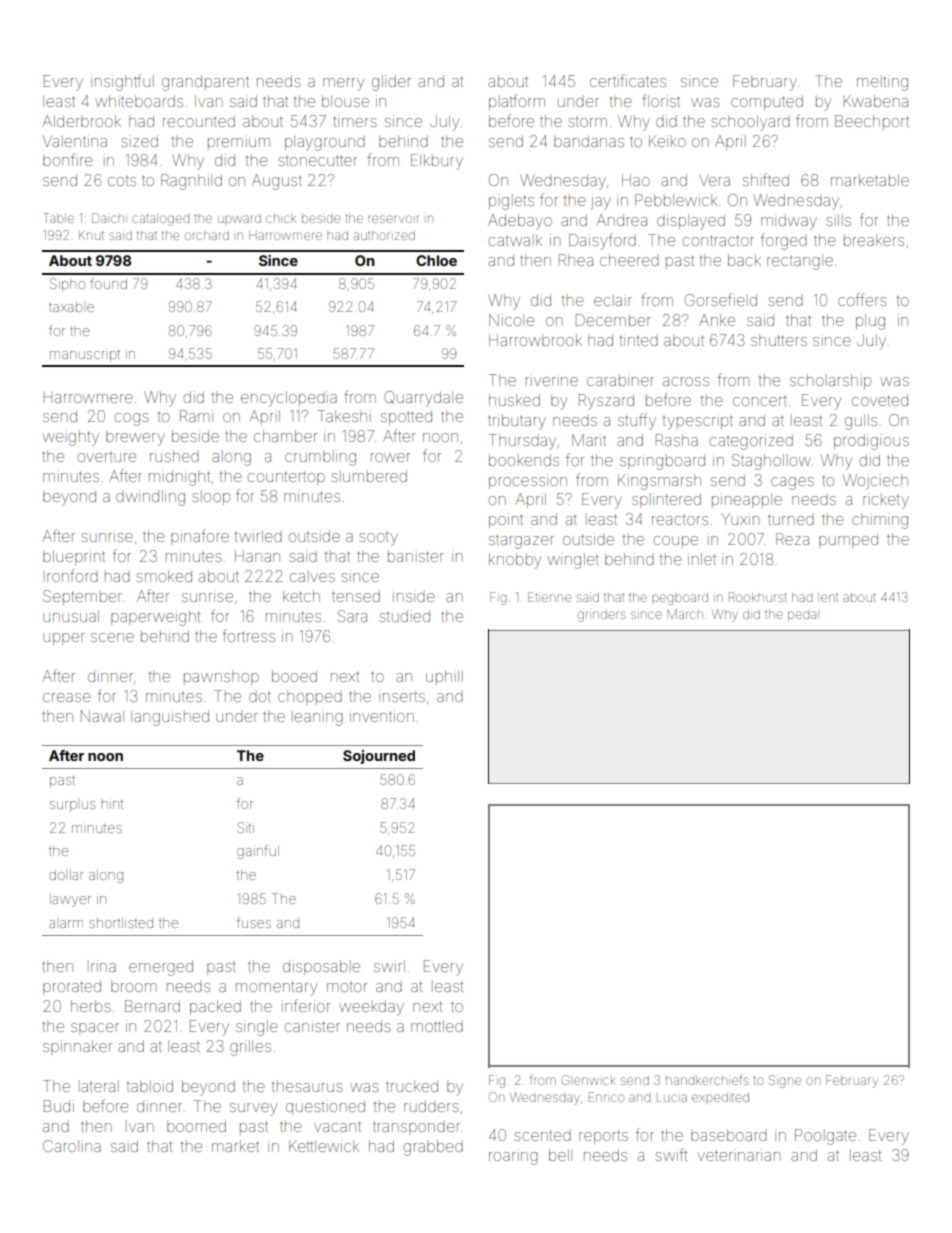 This screenshot has width=952, height=1233. Describe the element at coordinates (437, 162) in the screenshot. I see `Elkbury` at that location.
